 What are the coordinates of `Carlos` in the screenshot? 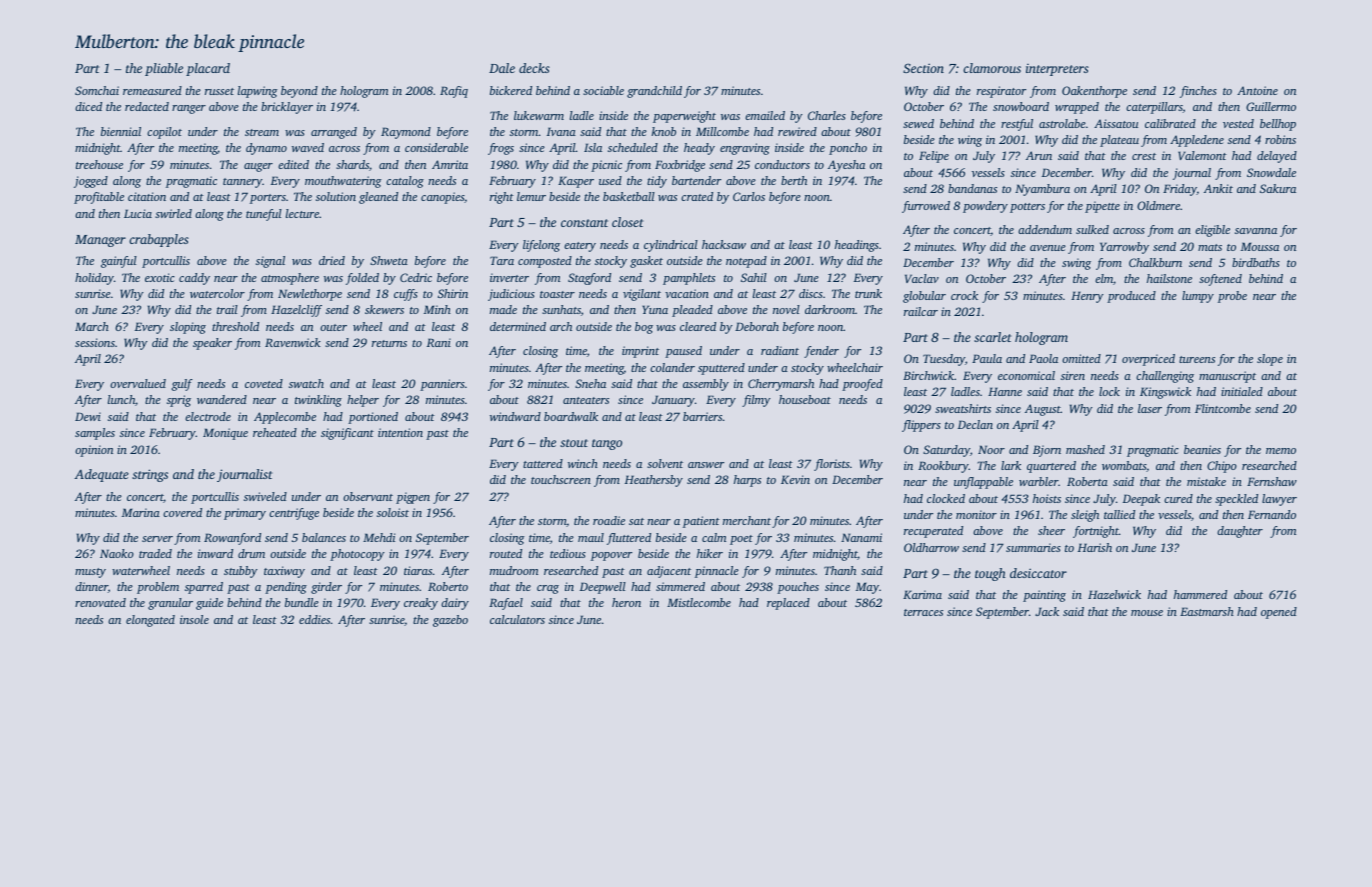 It's located at (749, 196).
